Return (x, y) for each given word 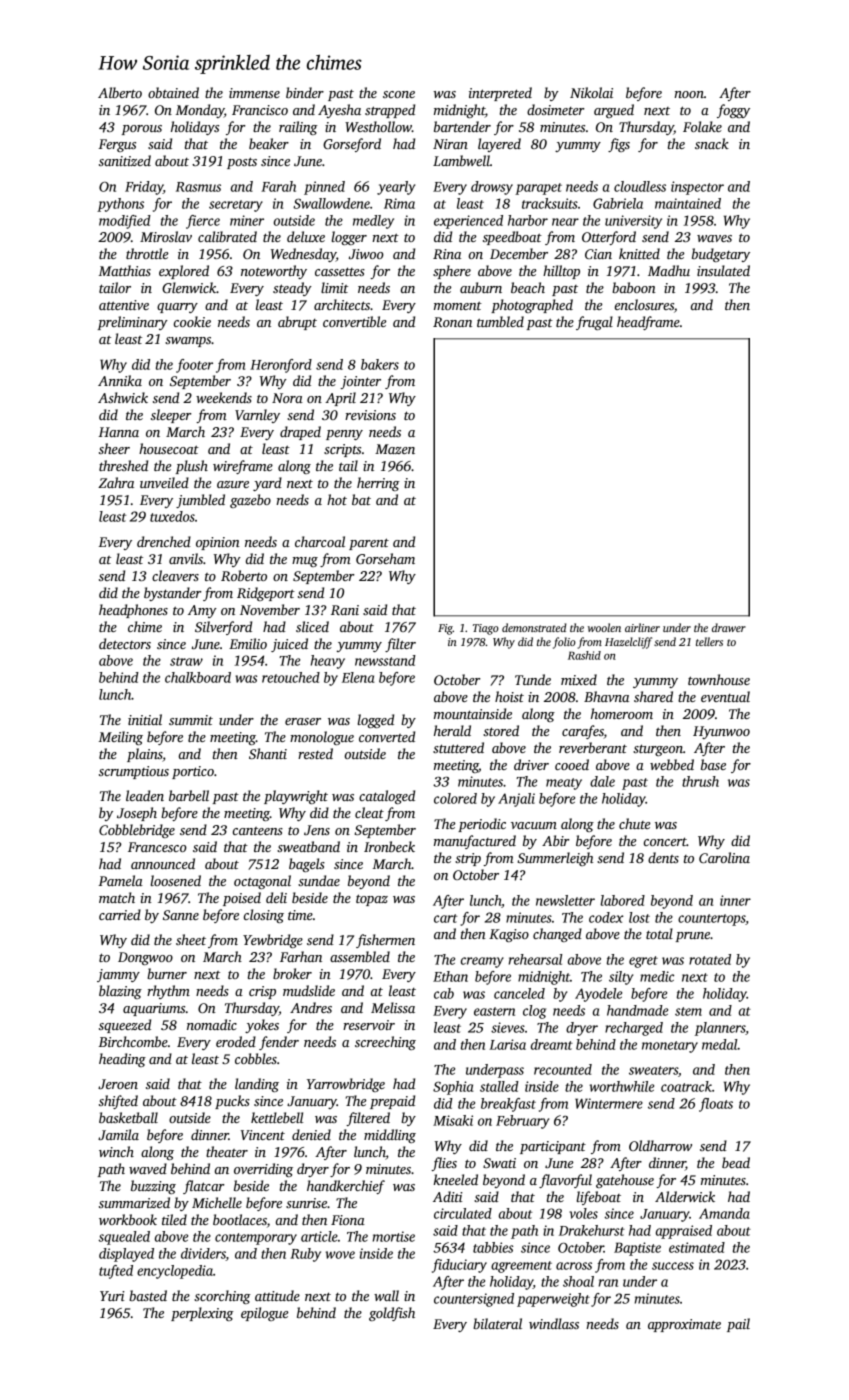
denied (311, 1134)
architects (342, 304)
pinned (324, 188)
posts (242, 163)
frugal (594, 323)
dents (663, 857)
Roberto (244, 575)
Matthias (125, 270)
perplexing (202, 1314)
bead (736, 1162)
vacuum (534, 825)
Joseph (137, 814)
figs (619, 145)
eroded (236, 1041)
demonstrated (534, 627)
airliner (642, 627)
